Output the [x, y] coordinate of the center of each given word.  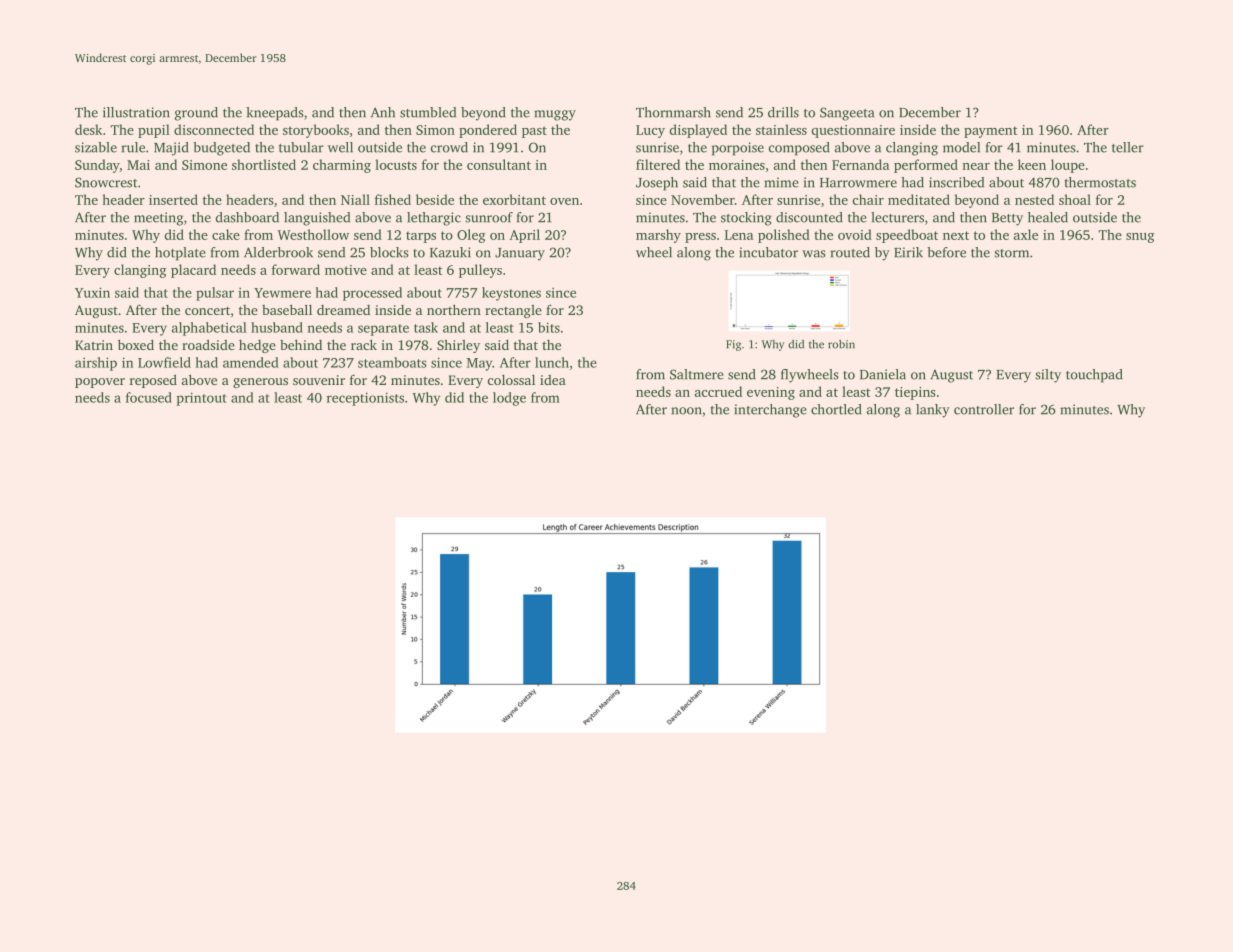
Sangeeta [847, 114]
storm [1011, 253]
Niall [355, 199]
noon [686, 411]
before [946, 252]
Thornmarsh [673, 112]
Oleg [471, 236]
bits [549, 327]
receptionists [365, 399]
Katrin [94, 345]
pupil [154, 131]
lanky [933, 411]
